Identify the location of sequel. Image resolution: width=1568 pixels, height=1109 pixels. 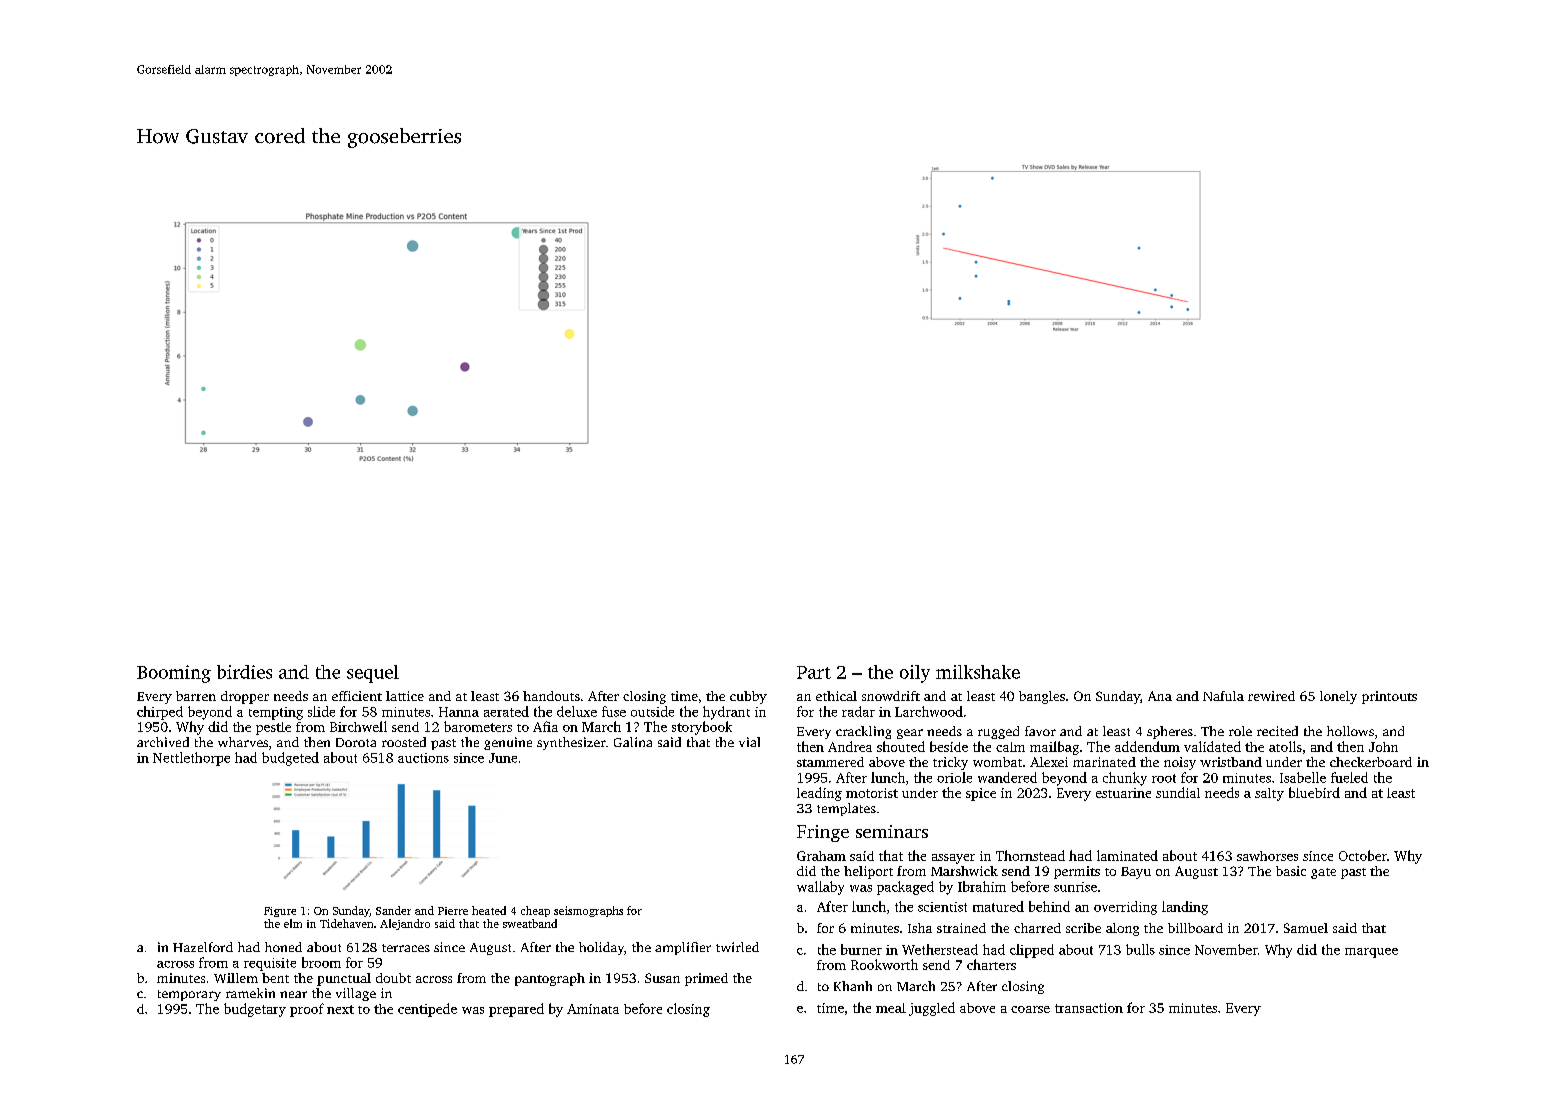
(373, 674).
